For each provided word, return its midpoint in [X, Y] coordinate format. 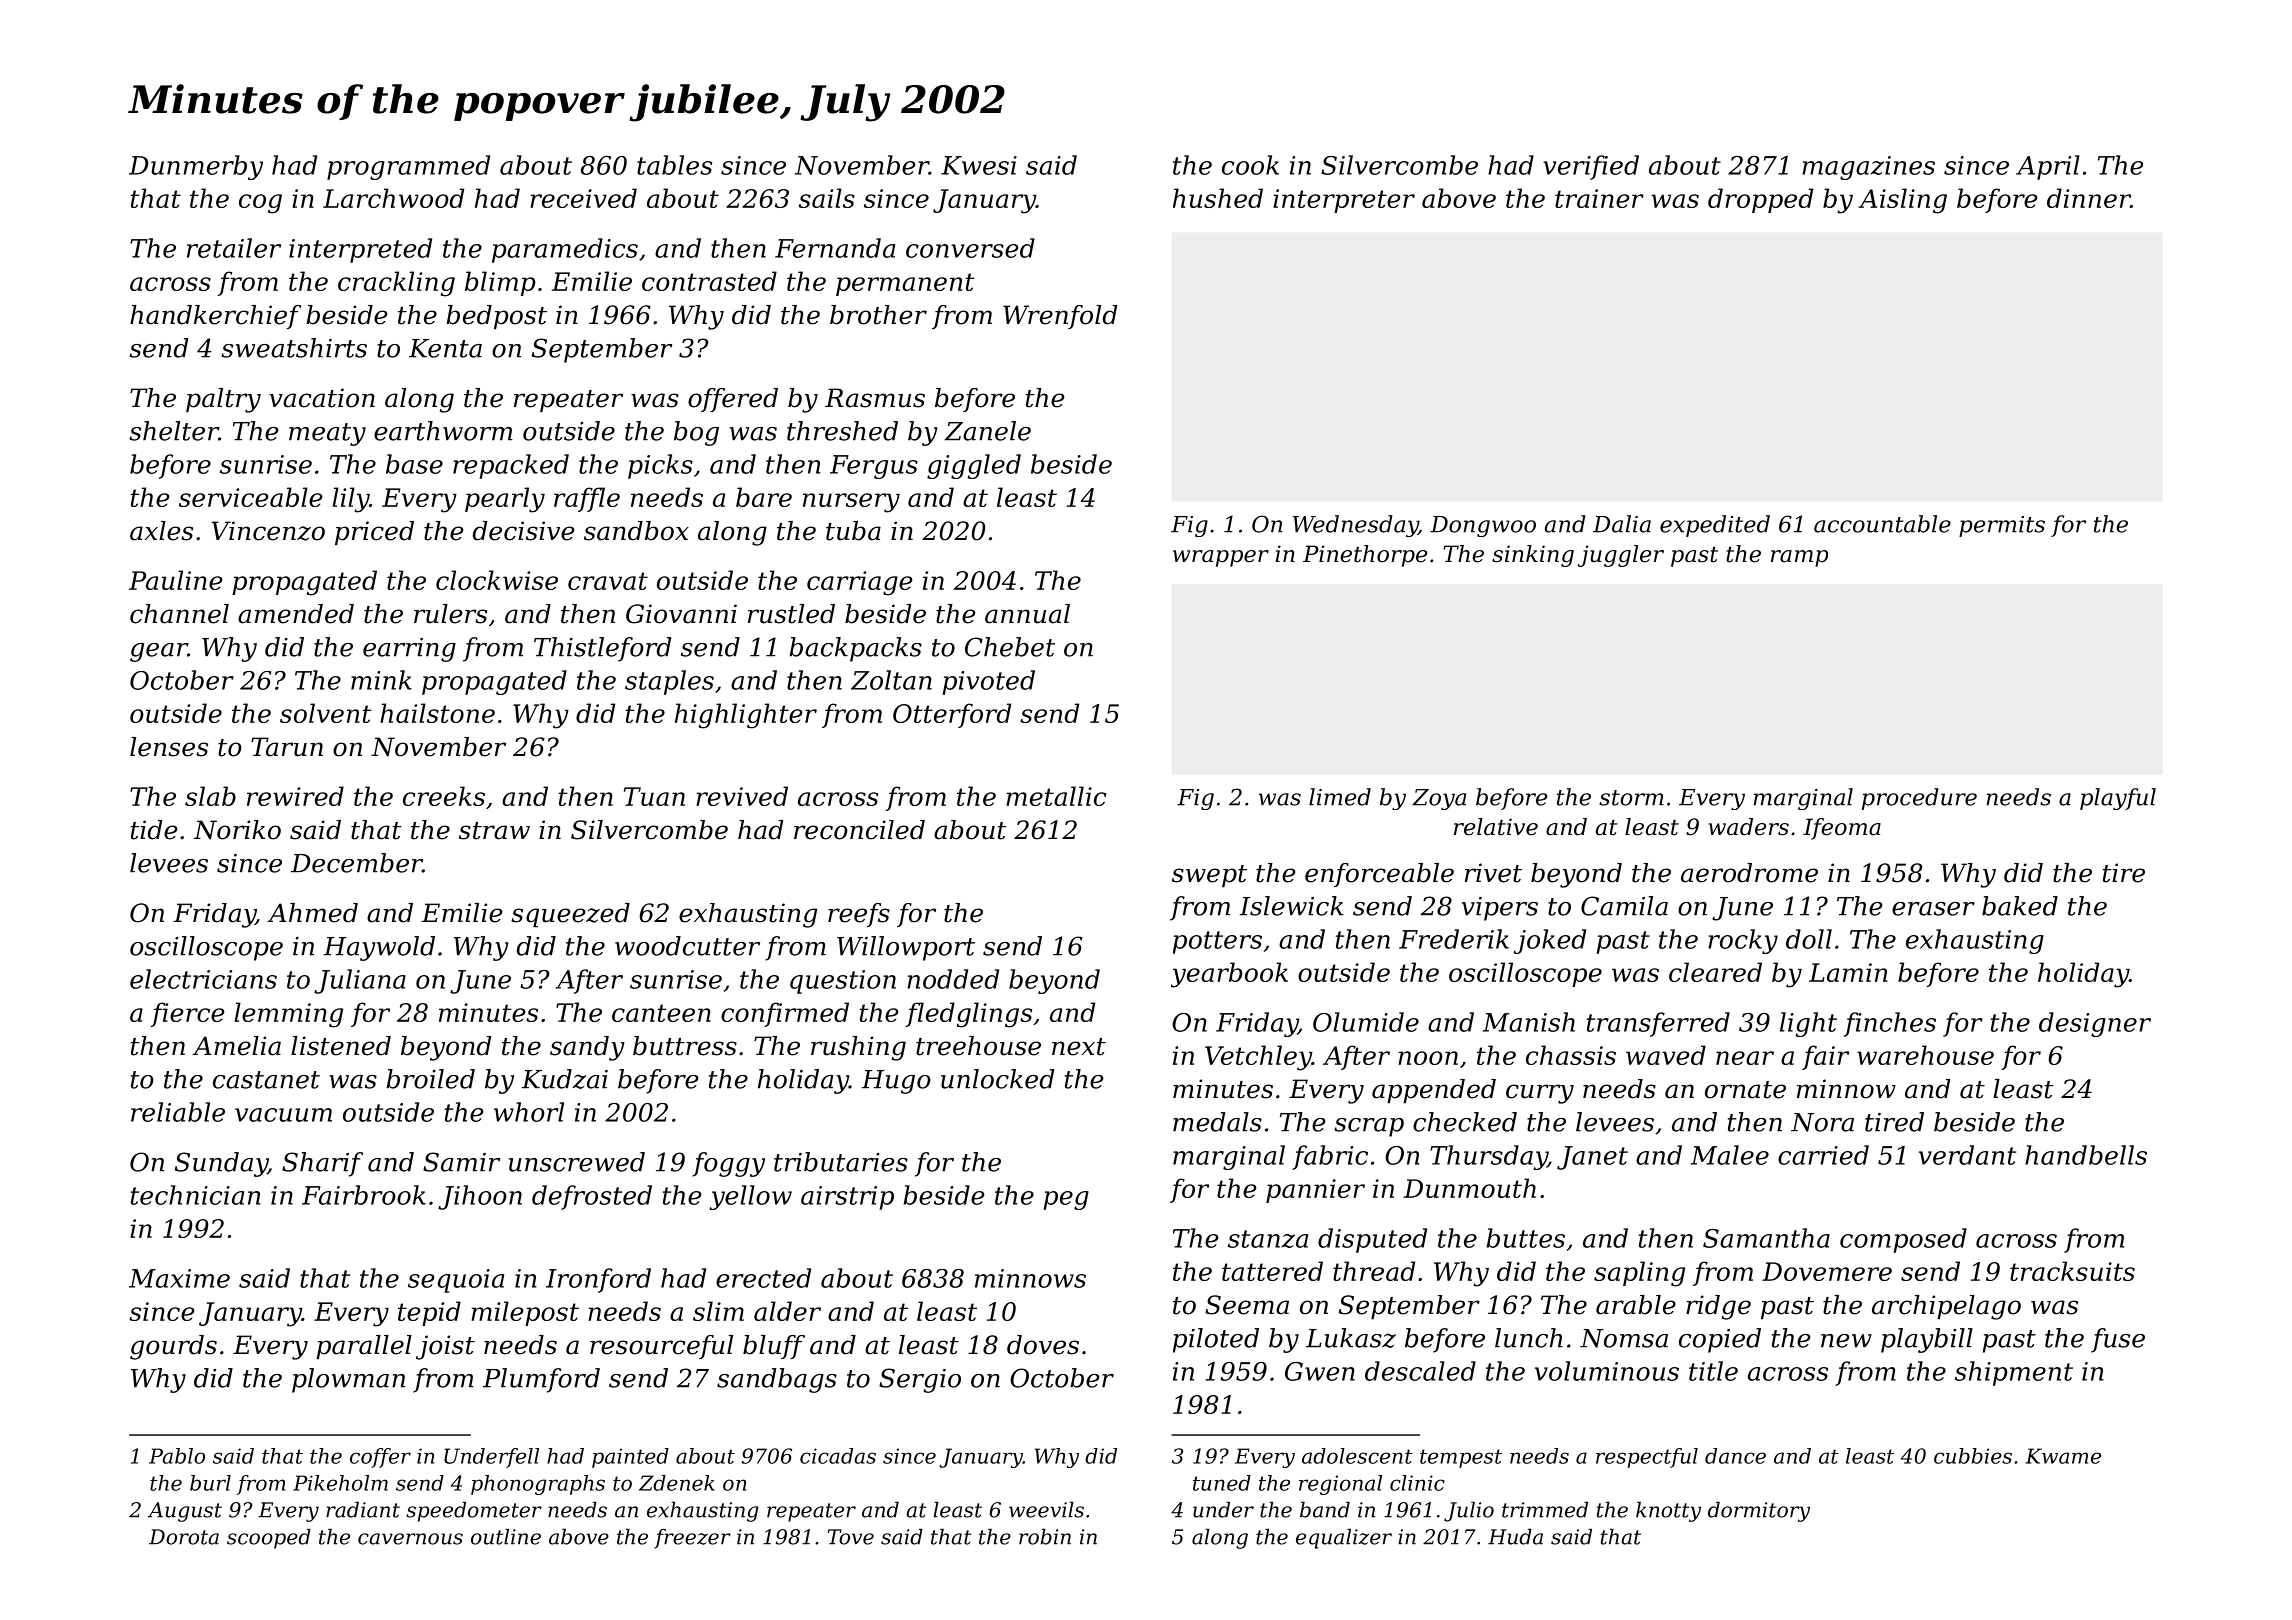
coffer [380, 1458]
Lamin [1848, 972]
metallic [1056, 796]
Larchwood [393, 198]
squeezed [570, 915]
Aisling [1902, 201]
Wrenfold [1060, 317]
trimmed [1545, 1510]
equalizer [1344, 1539]
